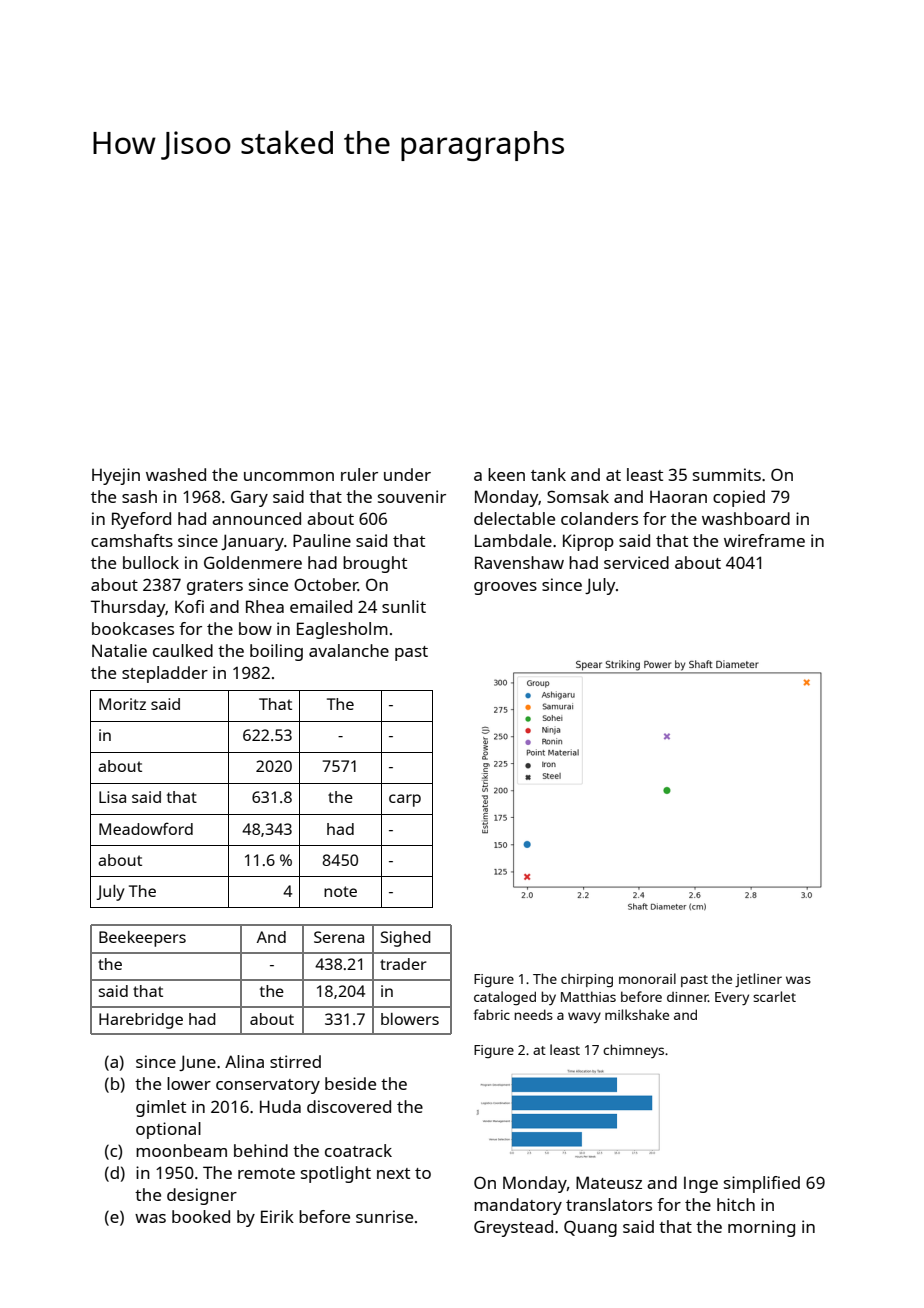 Image resolution: width=924 pixels, height=1308 pixels. What do you see at coordinates (349, 1106) in the image?
I see `discovered` at bounding box center [349, 1106].
